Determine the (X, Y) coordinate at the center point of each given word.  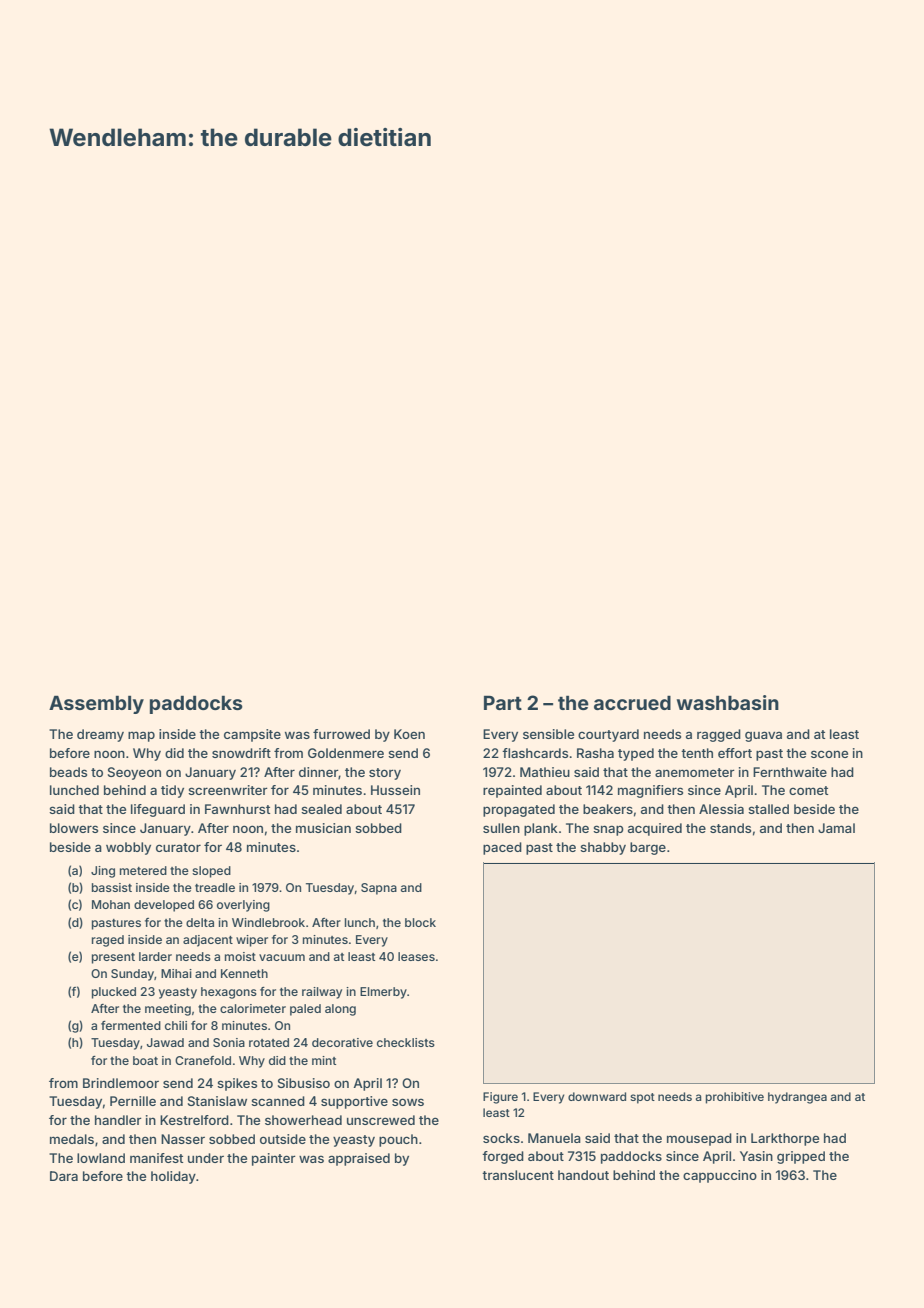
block (420, 922)
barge (648, 848)
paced (502, 848)
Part (503, 702)
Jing (103, 872)
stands (730, 828)
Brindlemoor (121, 1083)
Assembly (96, 704)
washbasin (728, 702)
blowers (74, 828)
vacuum (282, 957)
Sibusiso (304, 1083)
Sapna (379, 889)
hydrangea (797, 1098)
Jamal (836, 828)
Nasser (183, 1139)
